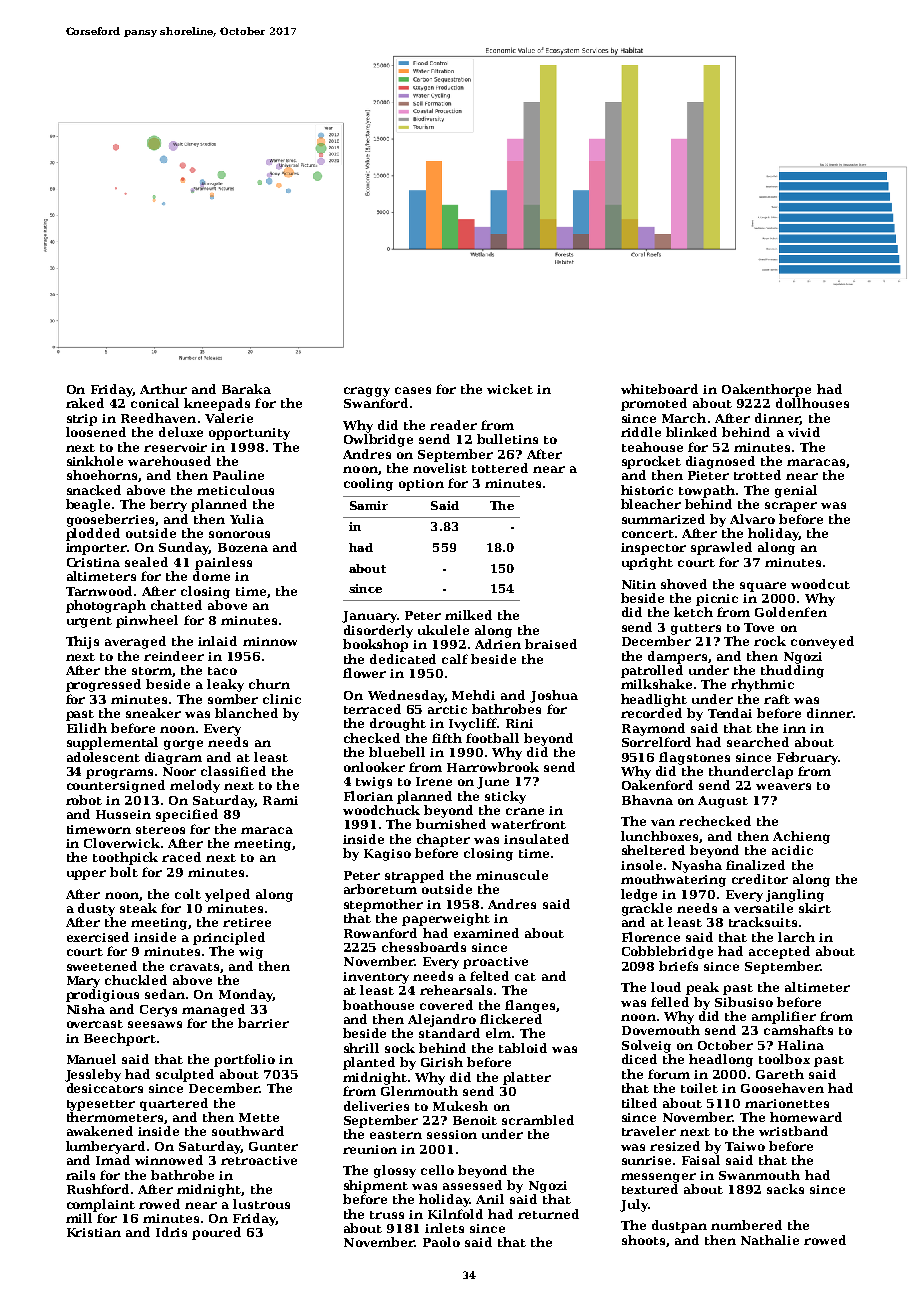 The image size is (924, 1308). I want to click on Eilidh, so click(87, 728).
